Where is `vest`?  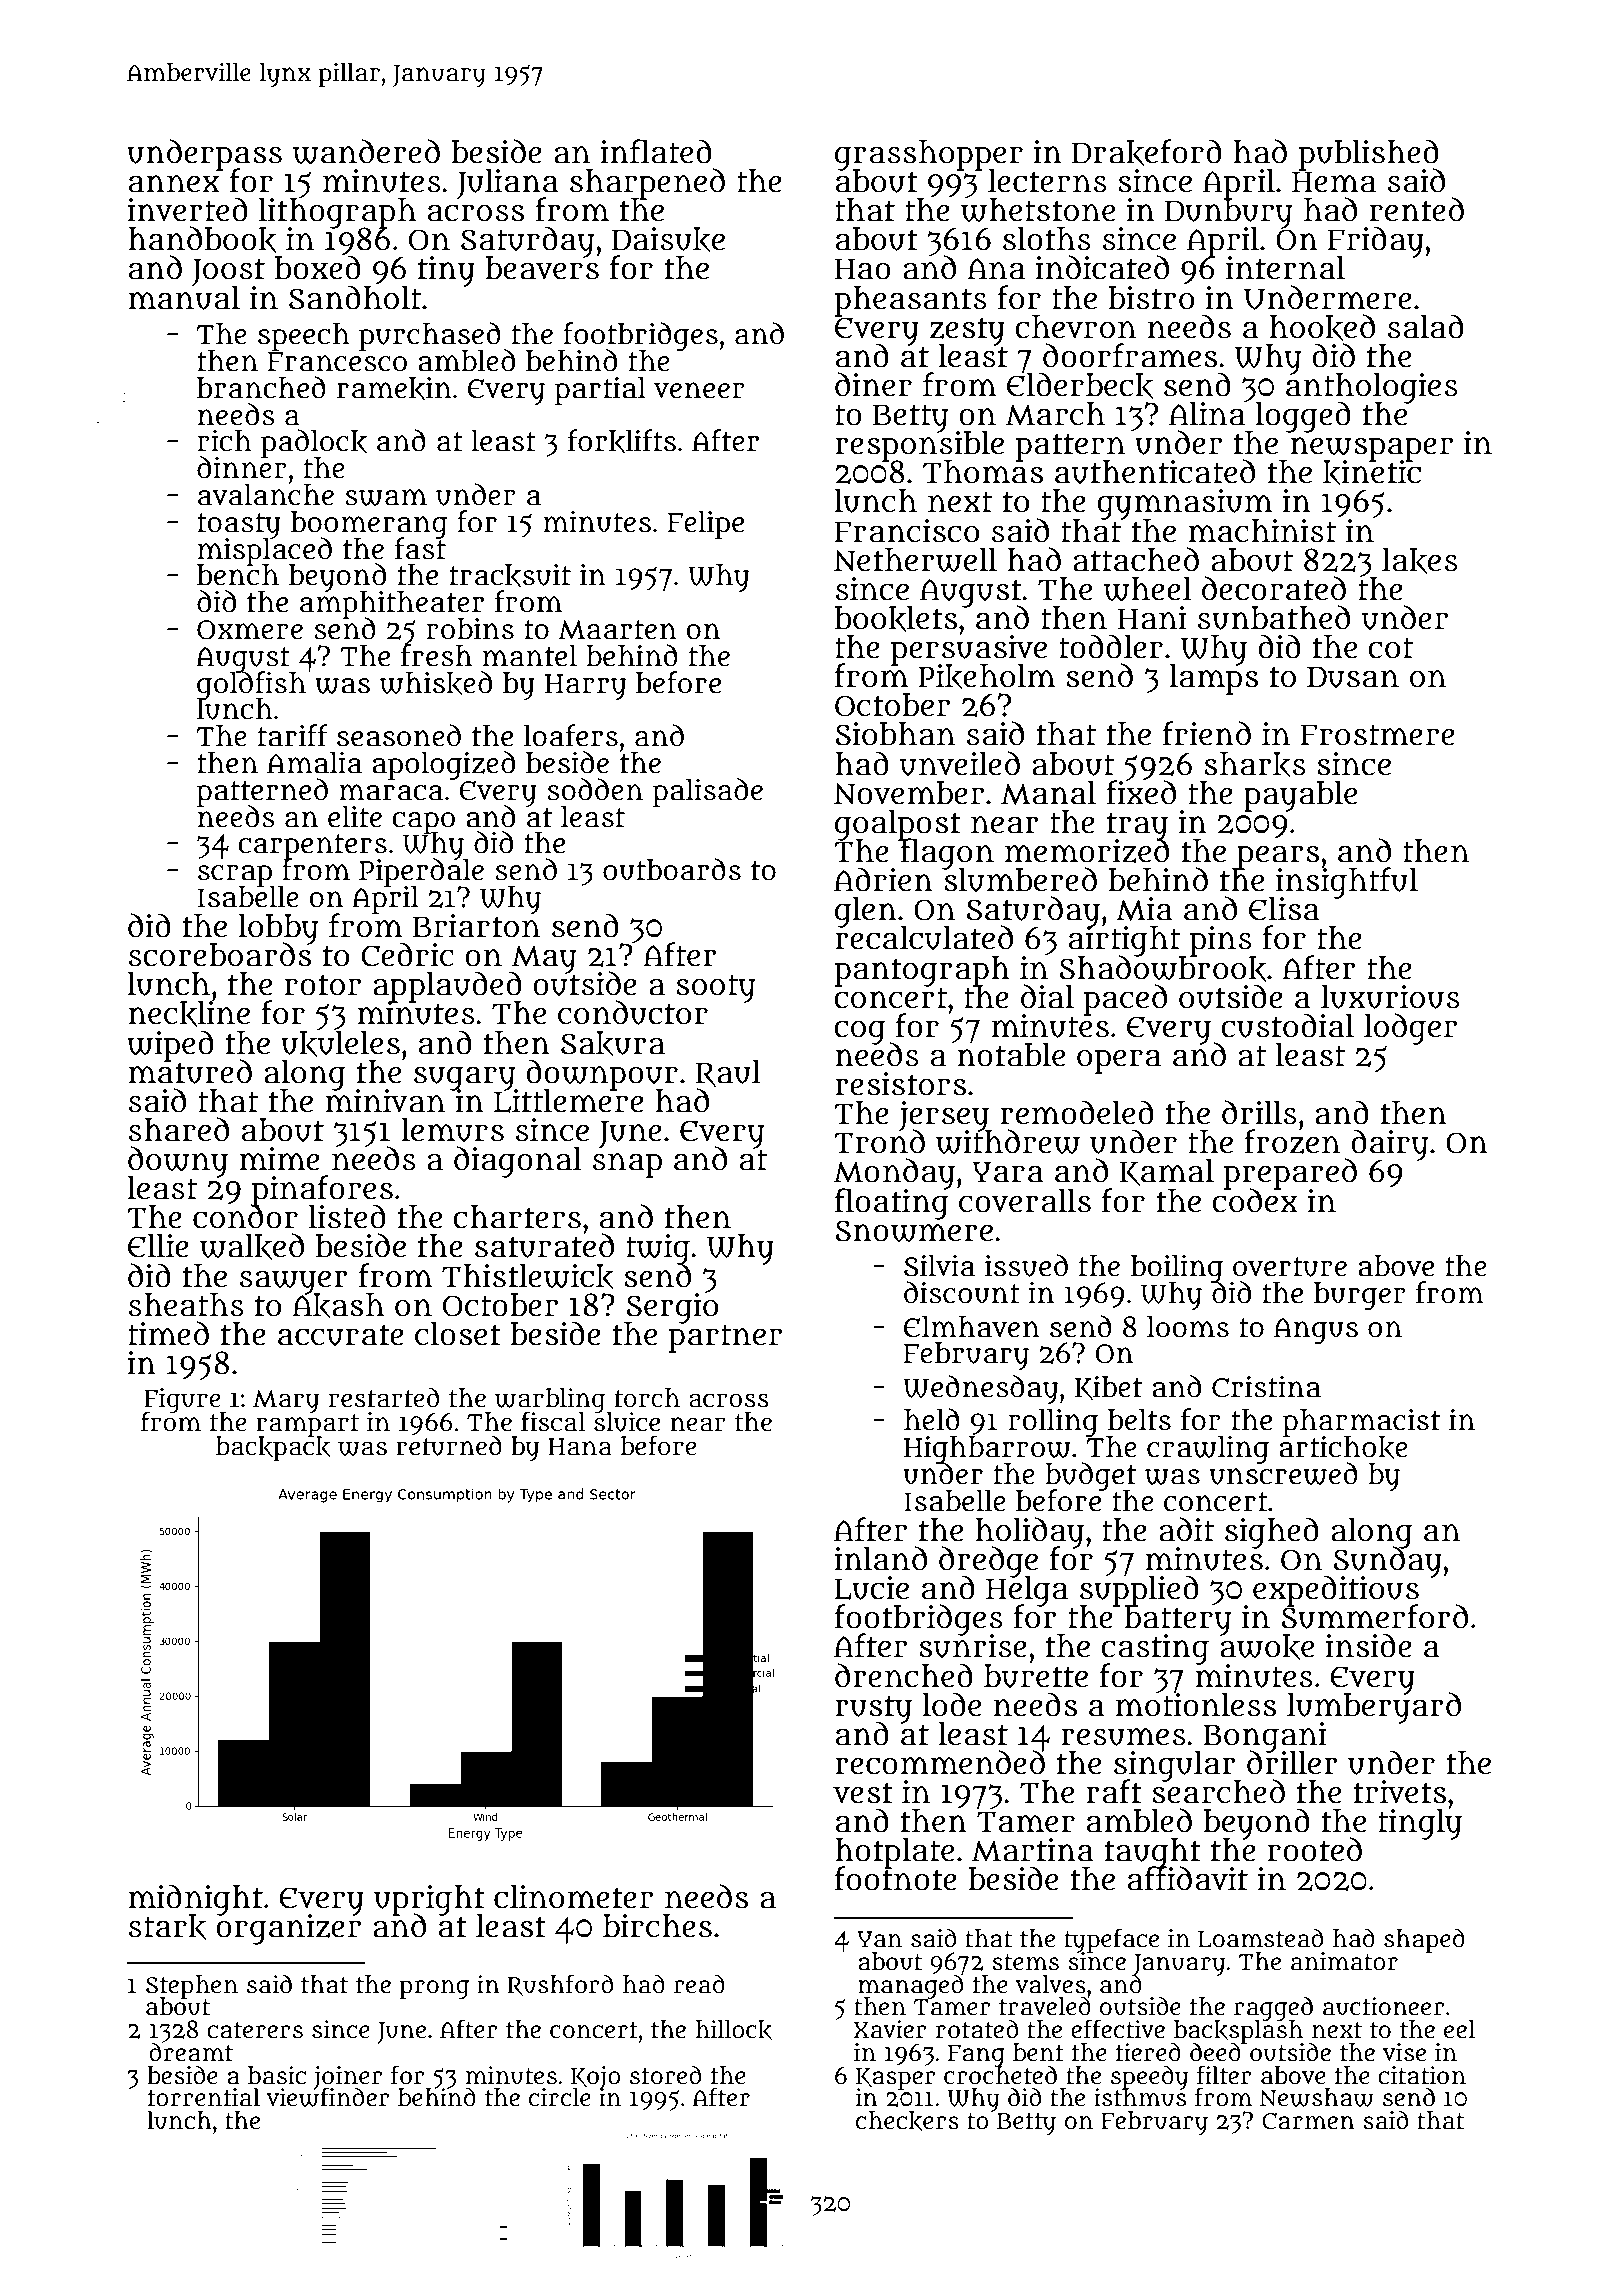
vest is located at coordinates (863, 1793).
